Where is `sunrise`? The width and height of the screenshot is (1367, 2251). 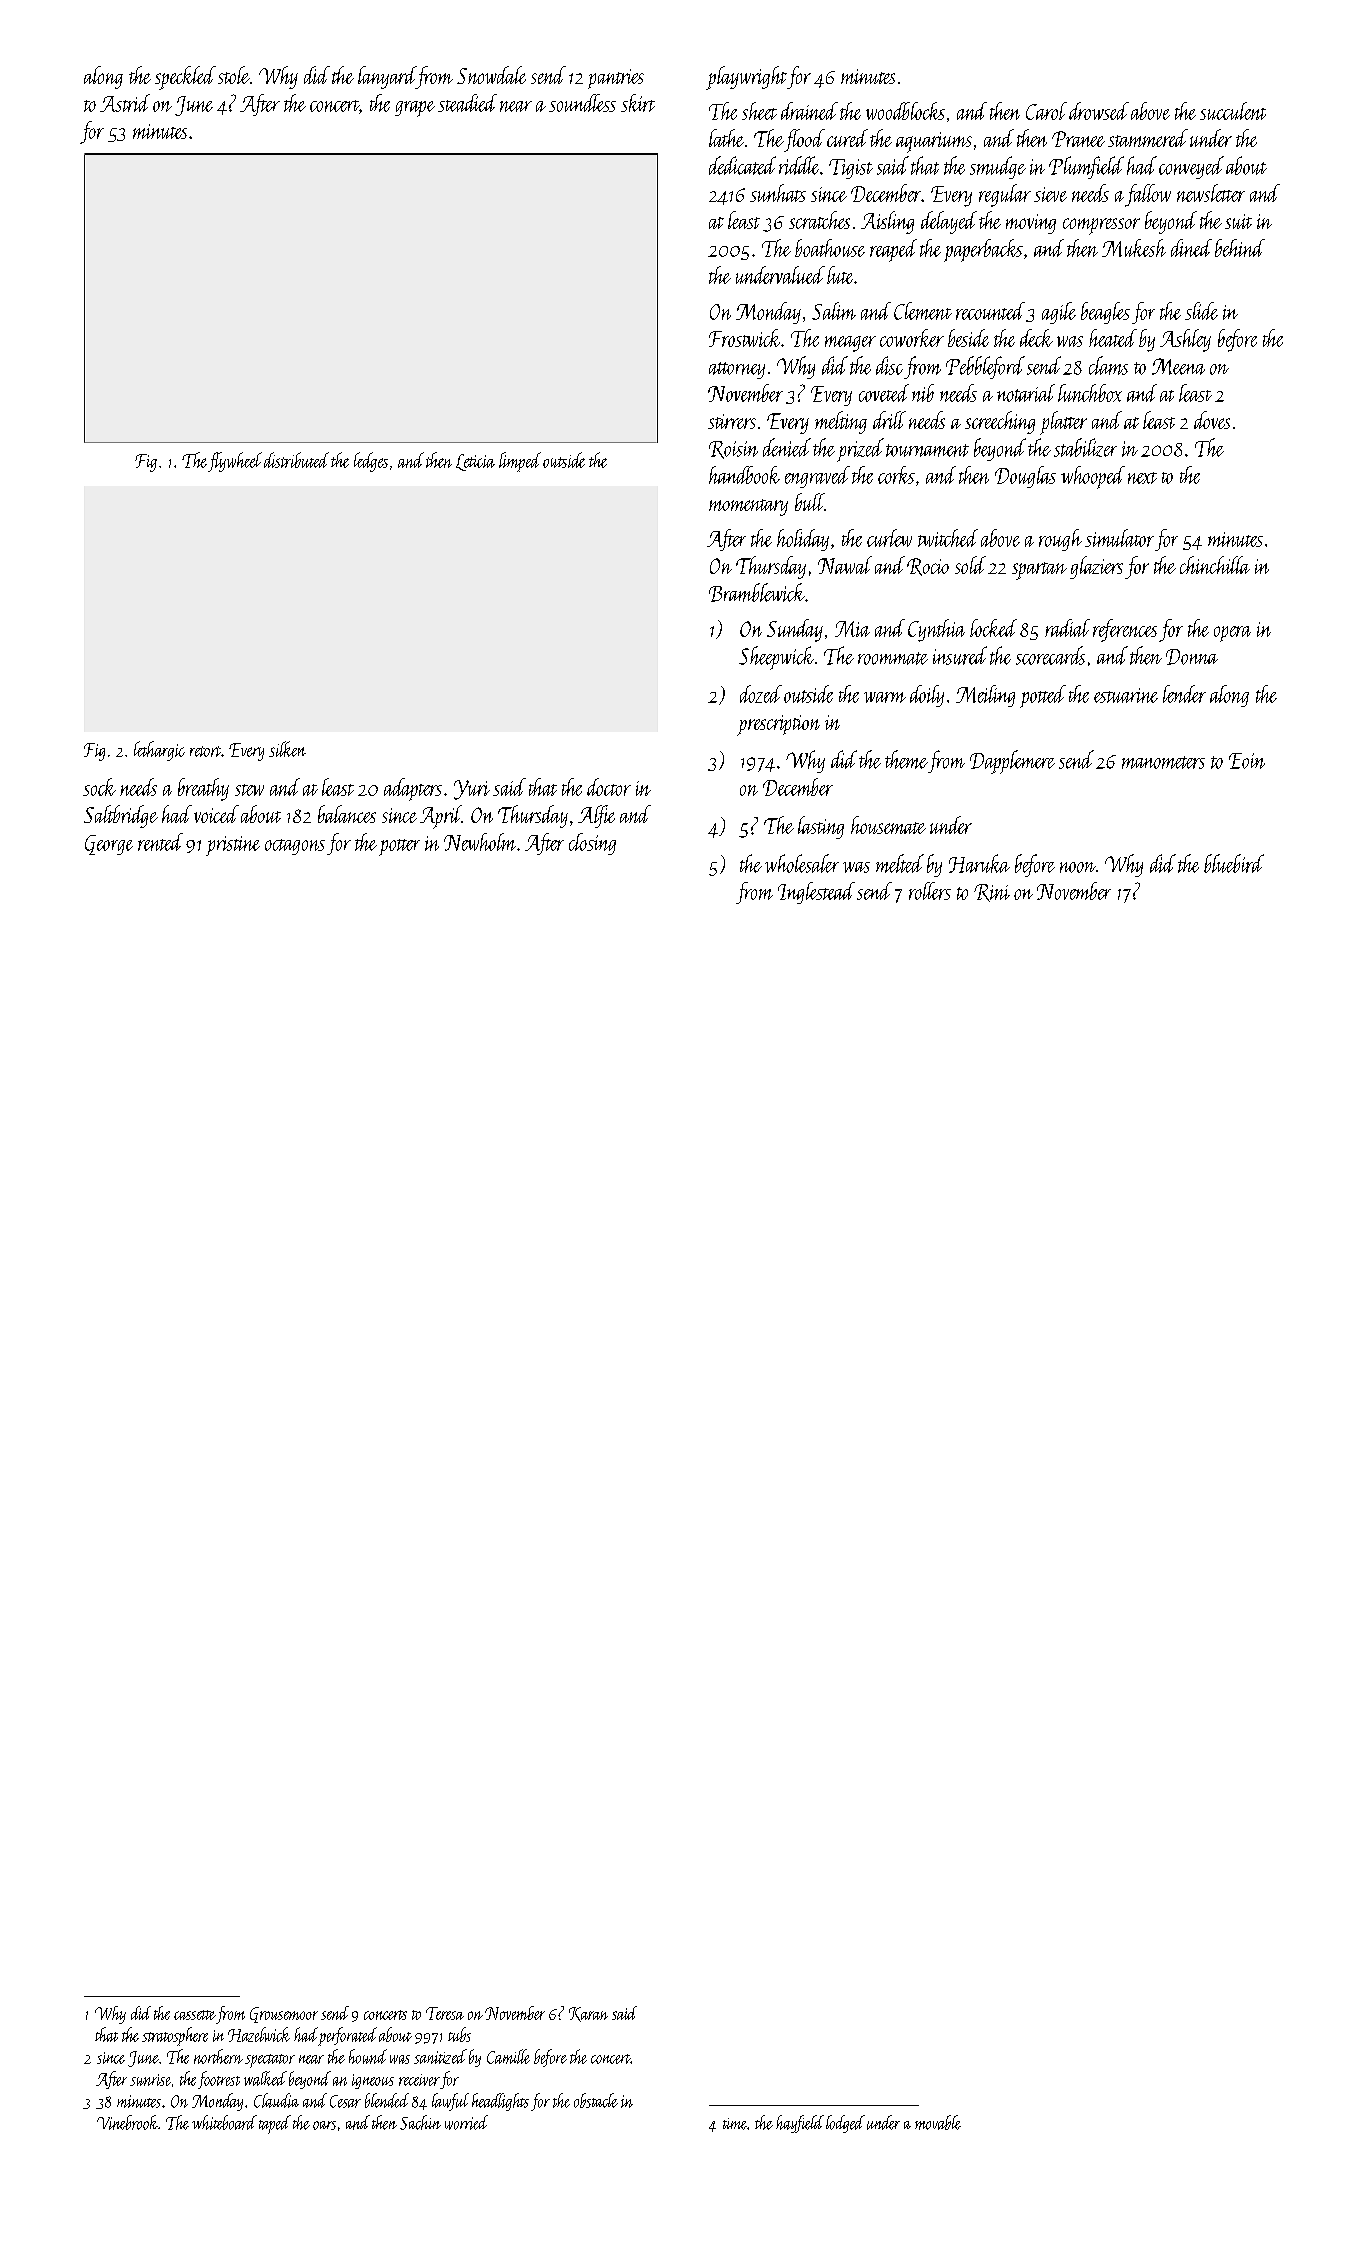 sunrise is located at coordinates (150, 2080).
